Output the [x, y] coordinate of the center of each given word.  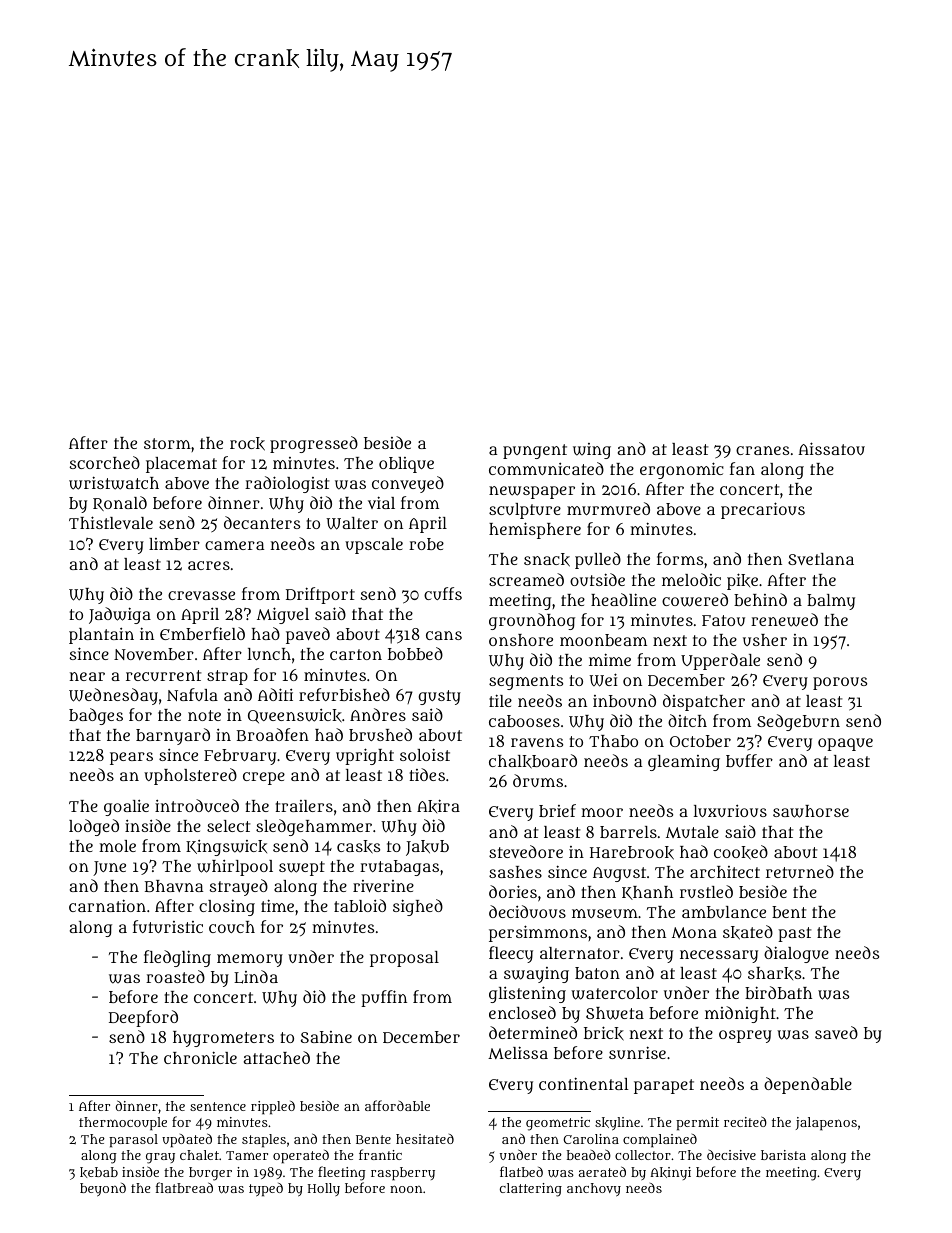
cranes [762, 450]
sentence [218, 1106]
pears [131, 758]
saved [836, 1032]
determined [533, 1032]
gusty [439, 697]
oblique [406, 465]
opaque [845, 744]
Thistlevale [111, 522]
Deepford [143, 1018]
